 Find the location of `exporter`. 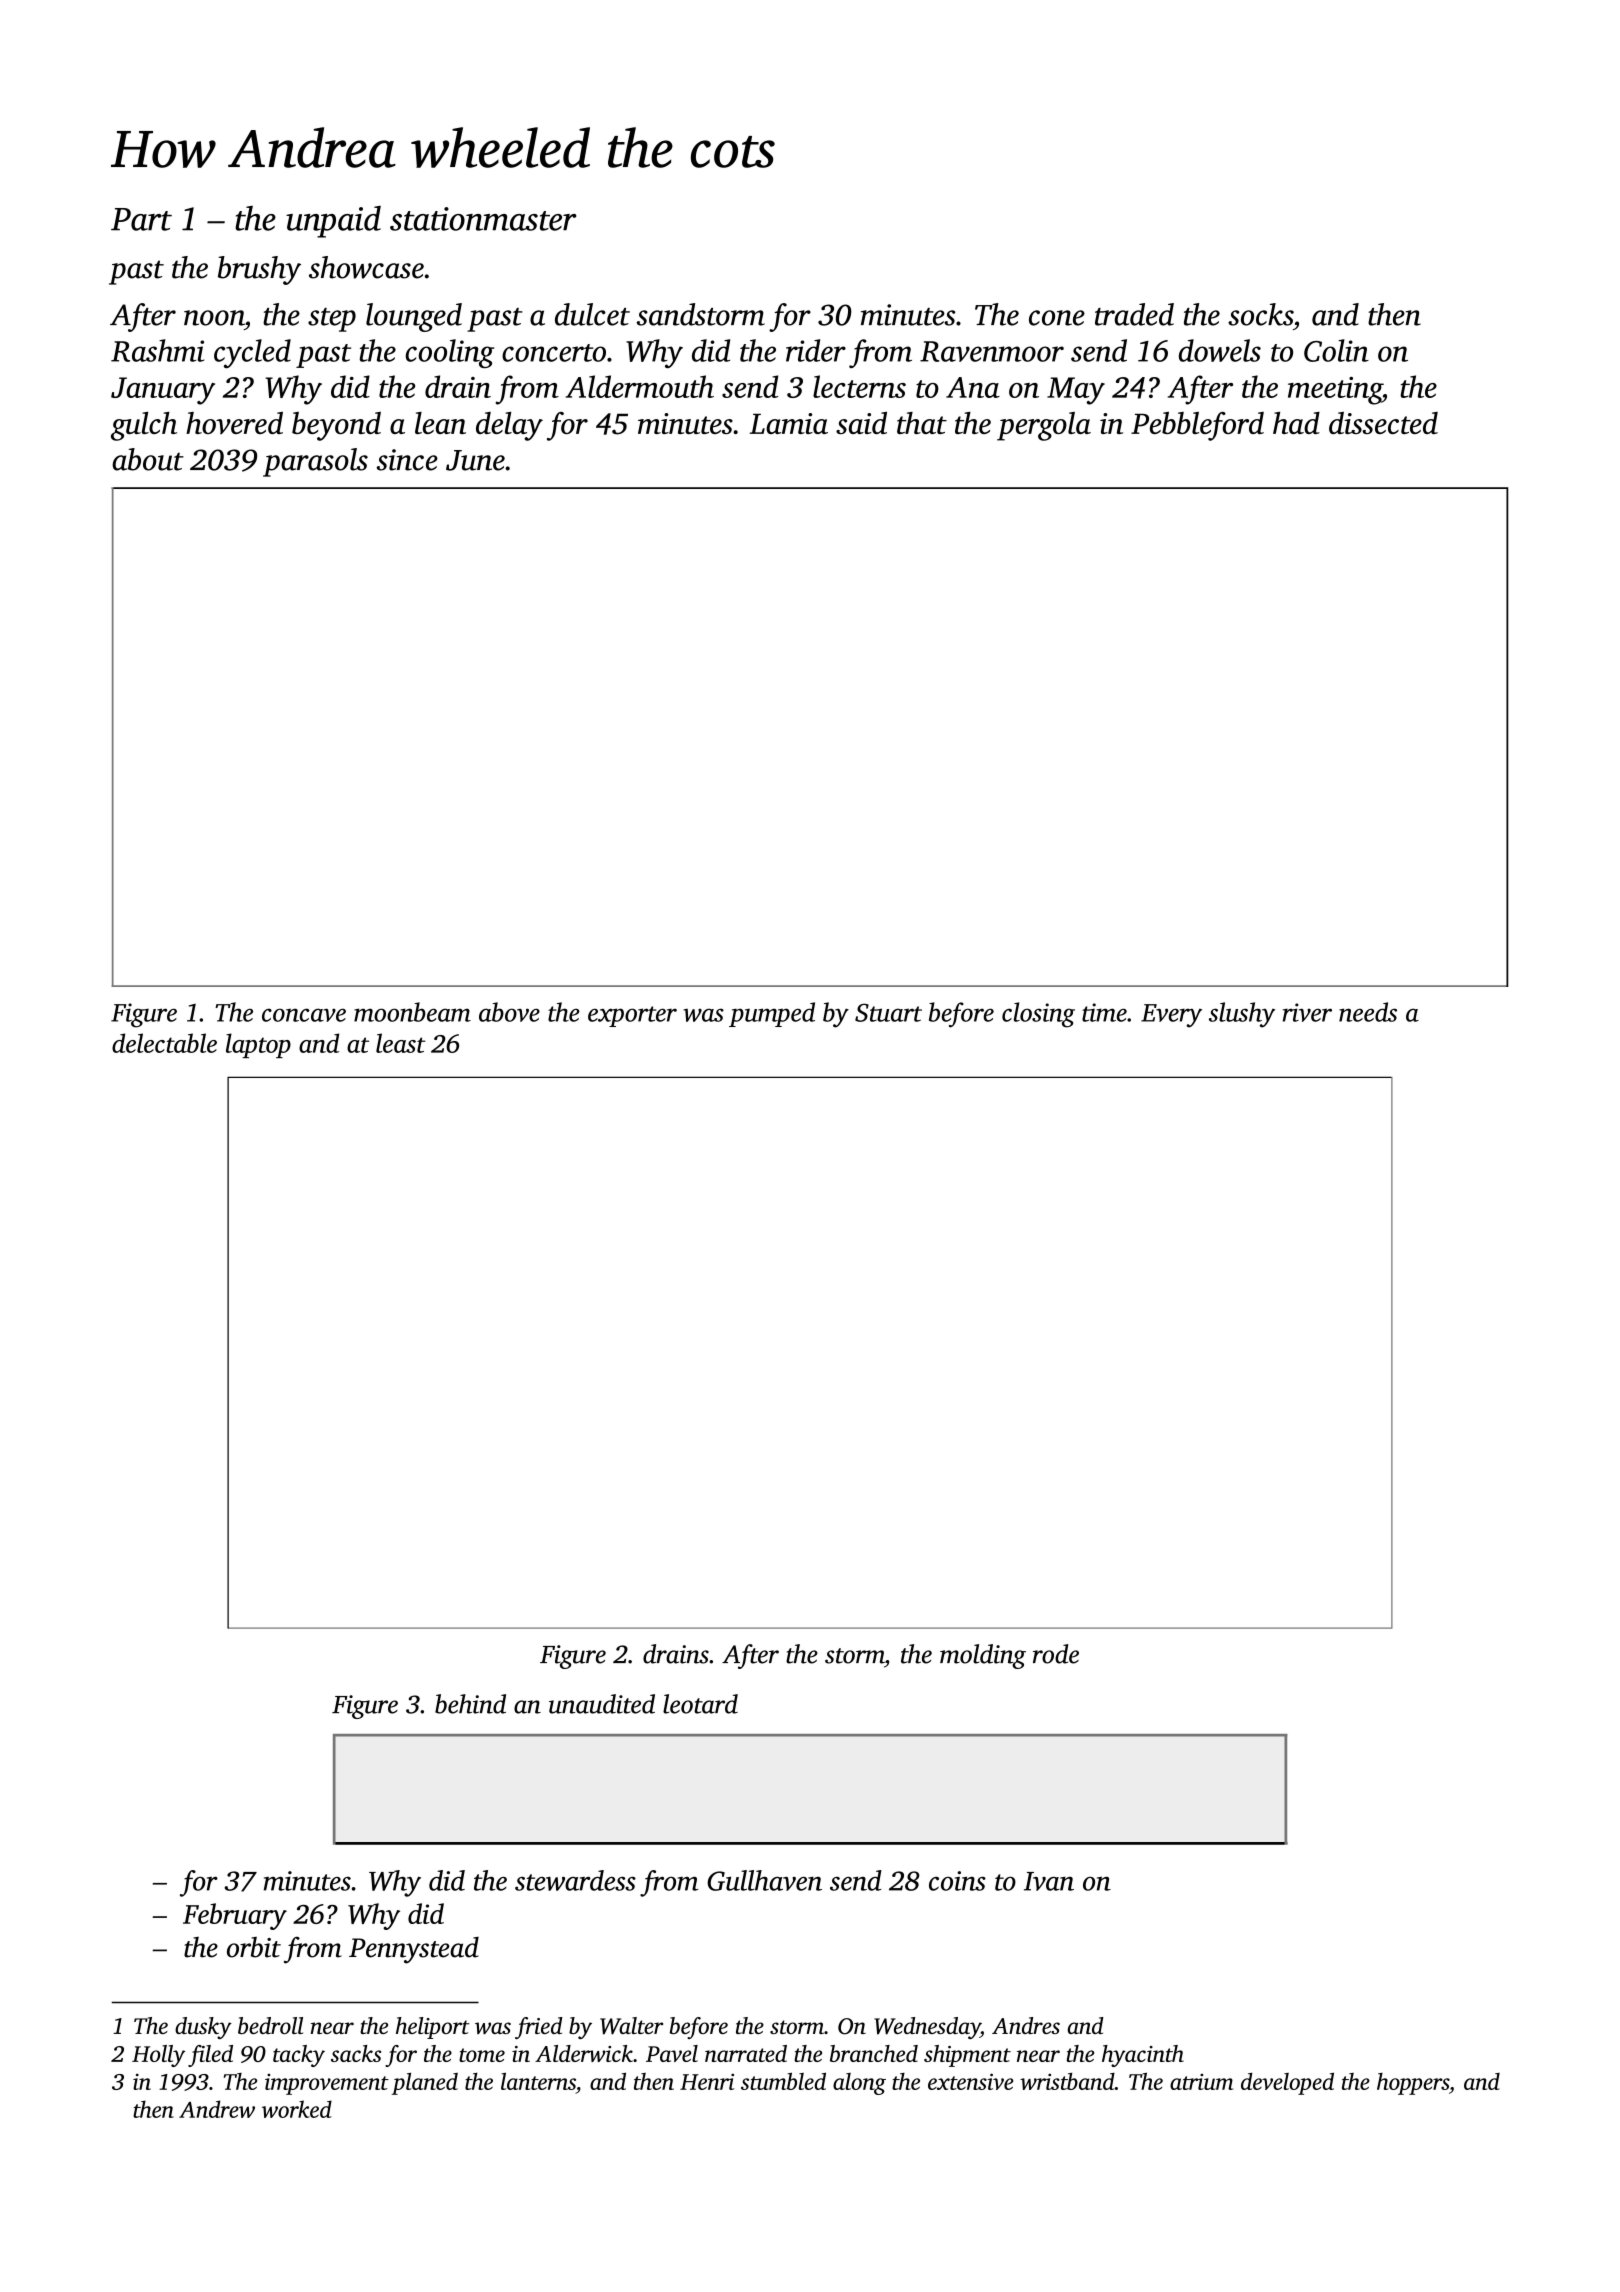

exporter is located at coordinates (632, 1016).
